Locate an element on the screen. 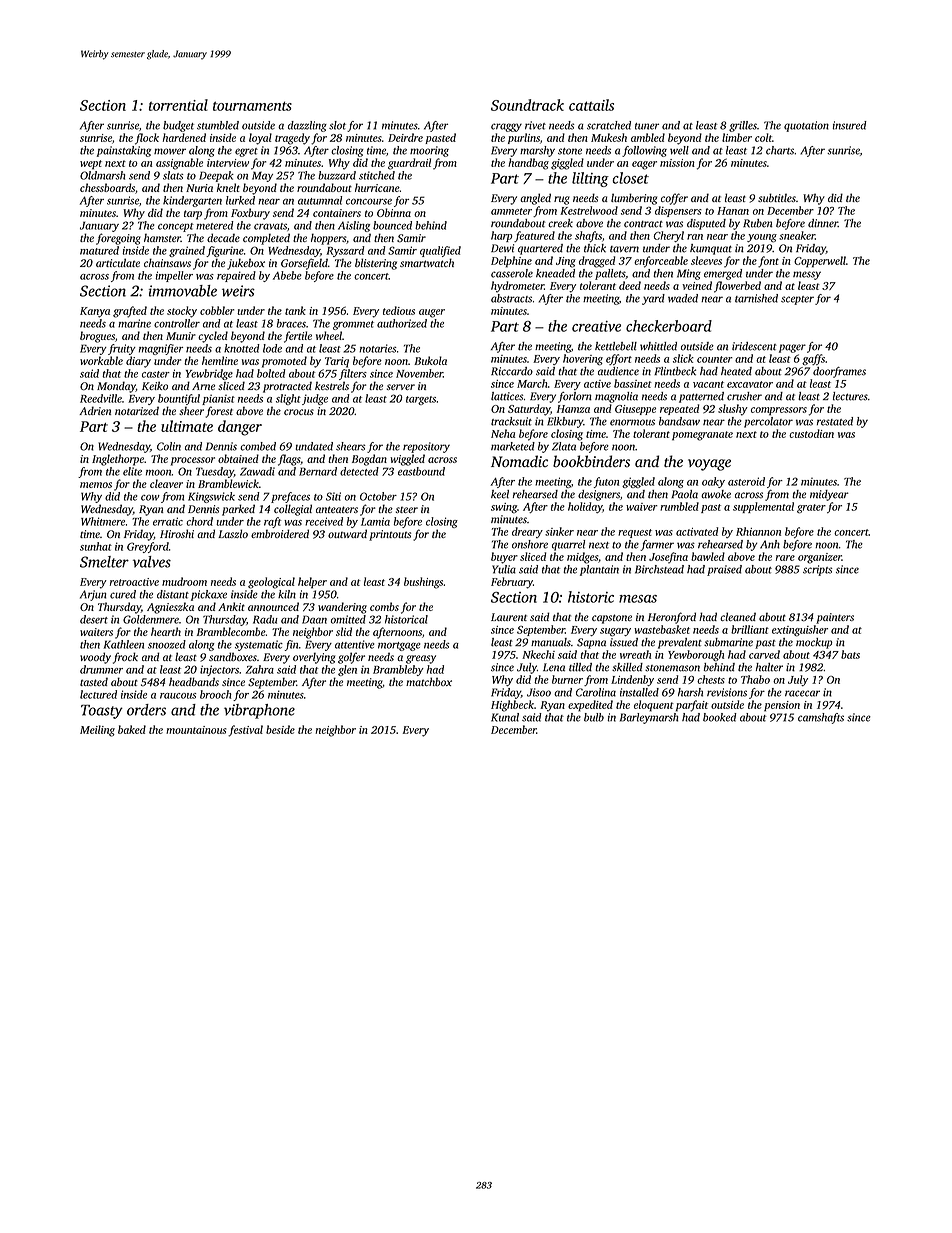 The width and height of the screenshot is (952, 1233). Arjun is located at coordinates (93, 595).
